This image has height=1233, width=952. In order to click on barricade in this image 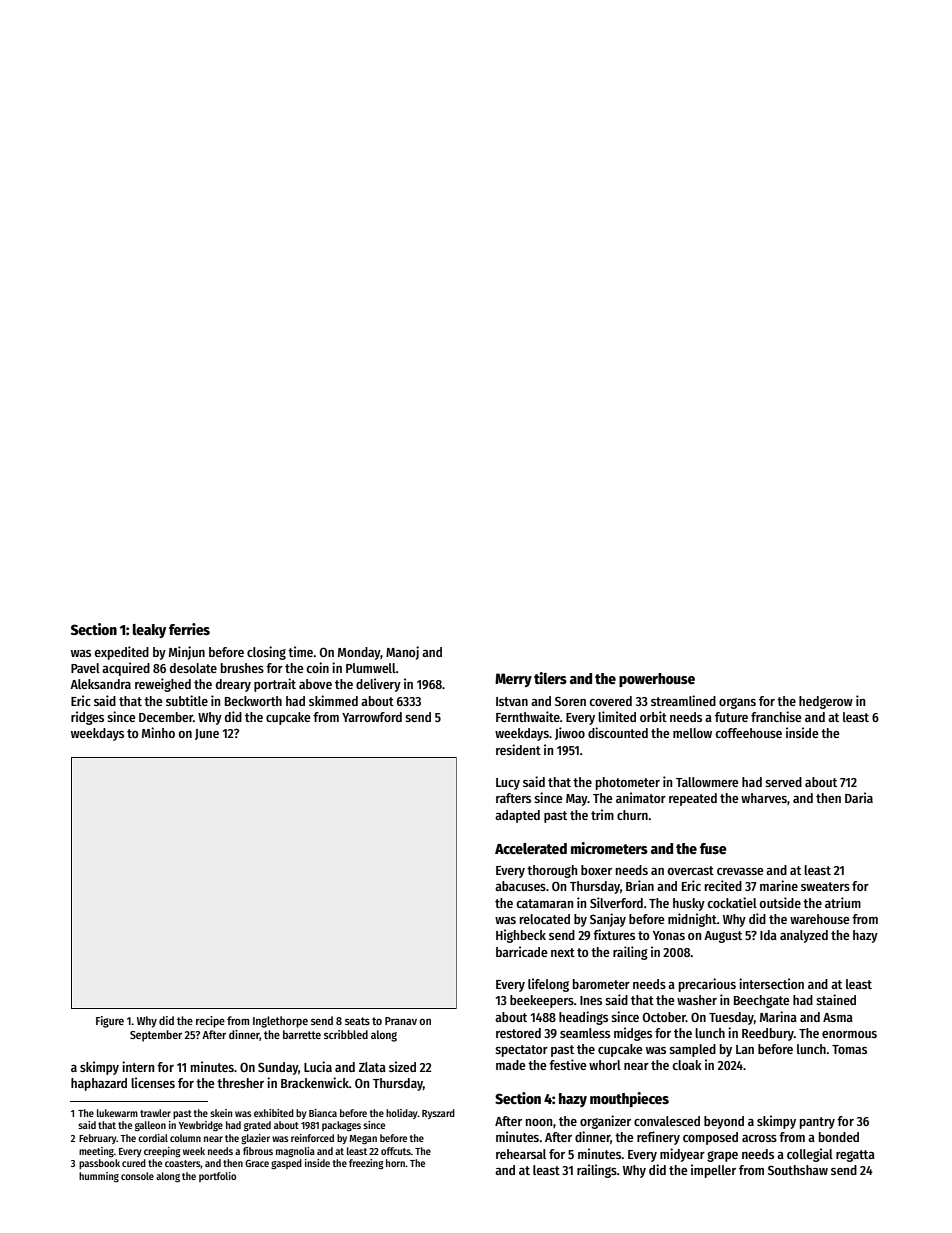, I will do `click(521, 951)`.
